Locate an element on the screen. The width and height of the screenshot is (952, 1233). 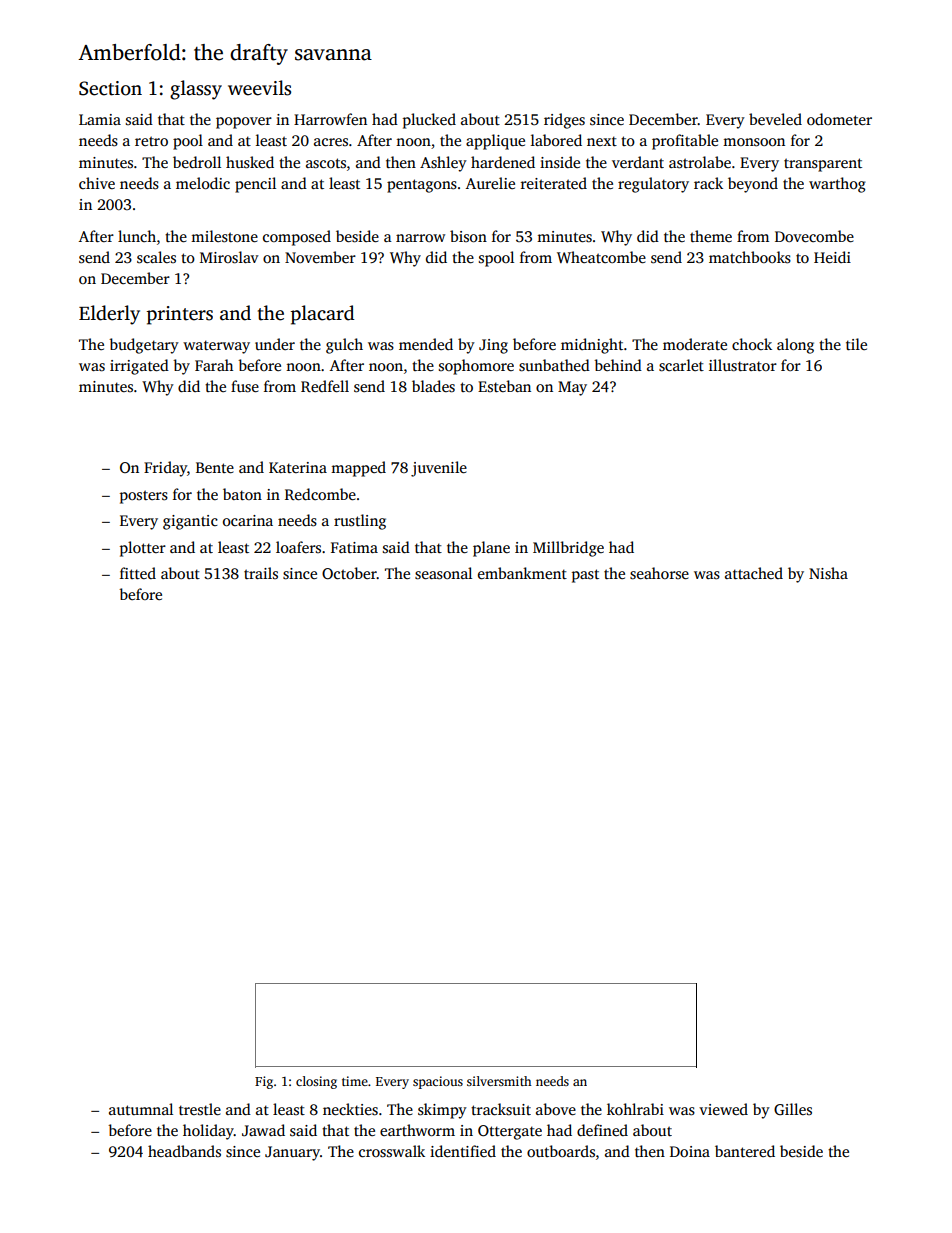
under is located at coordinates (275, 344).
